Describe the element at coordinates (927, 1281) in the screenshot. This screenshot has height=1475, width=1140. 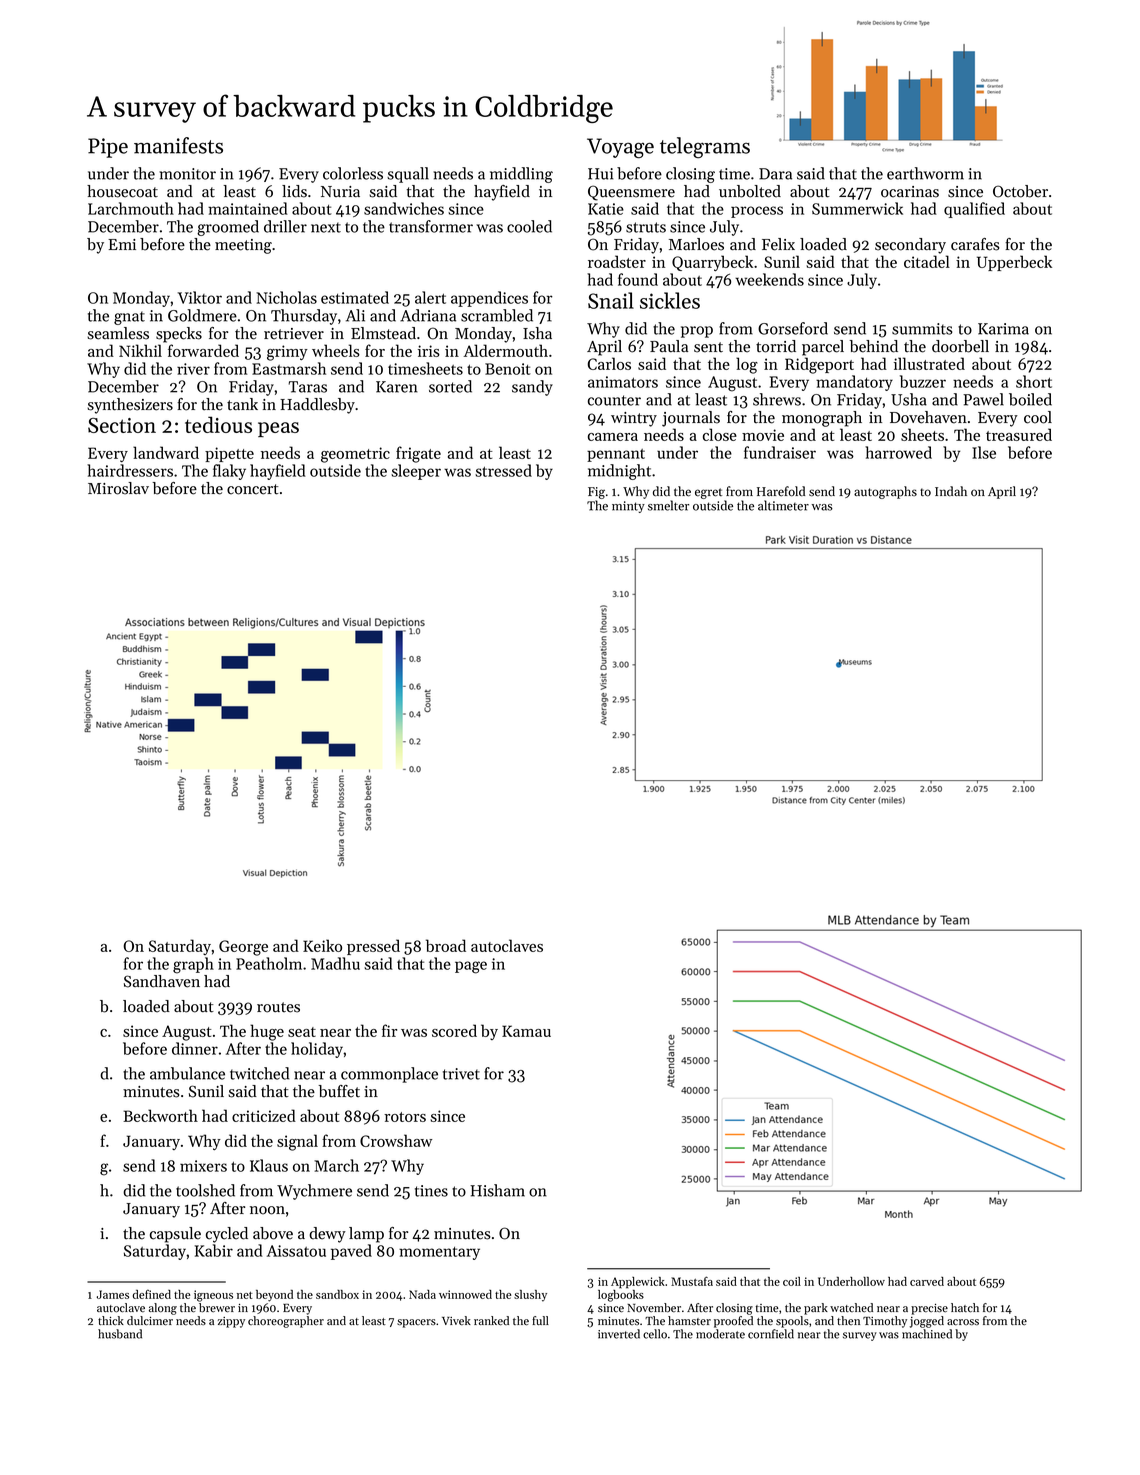
I see `carved` at that location.
